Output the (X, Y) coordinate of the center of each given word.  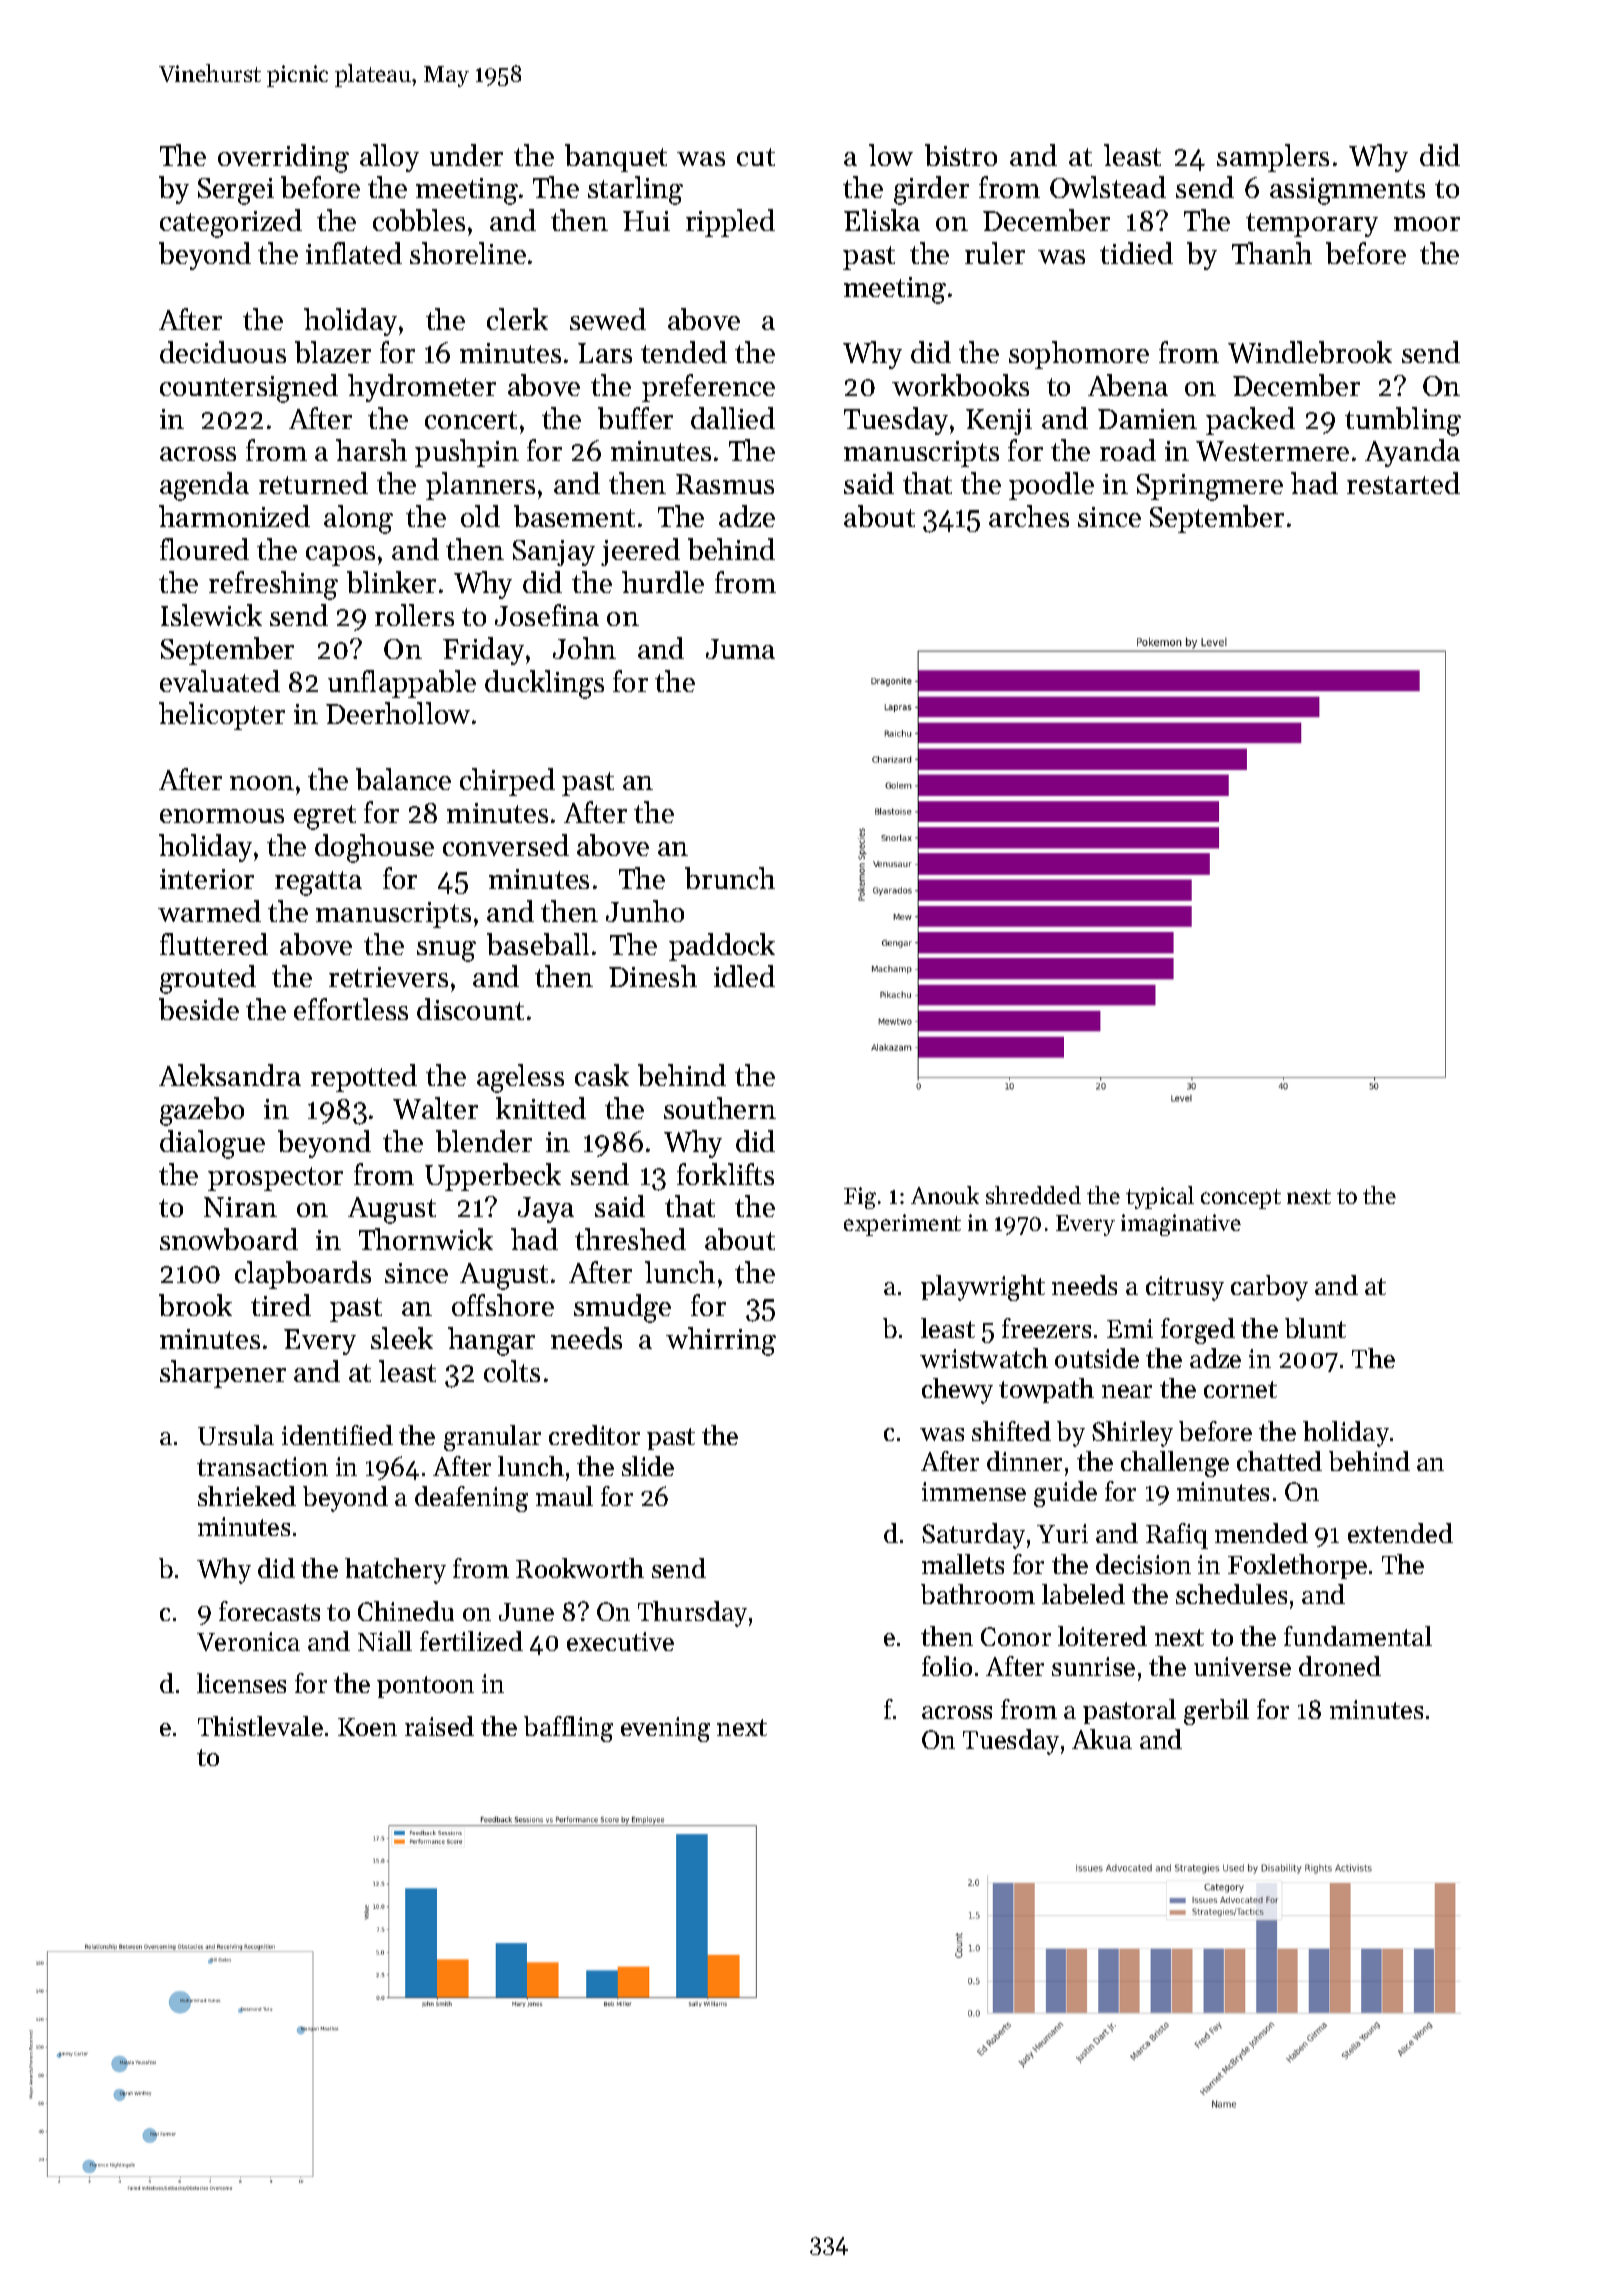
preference (708, 388)
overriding (283, 158)
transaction (262, 1466)
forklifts (725, 1174)
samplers (1273, 158)
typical (1160, 1197)
